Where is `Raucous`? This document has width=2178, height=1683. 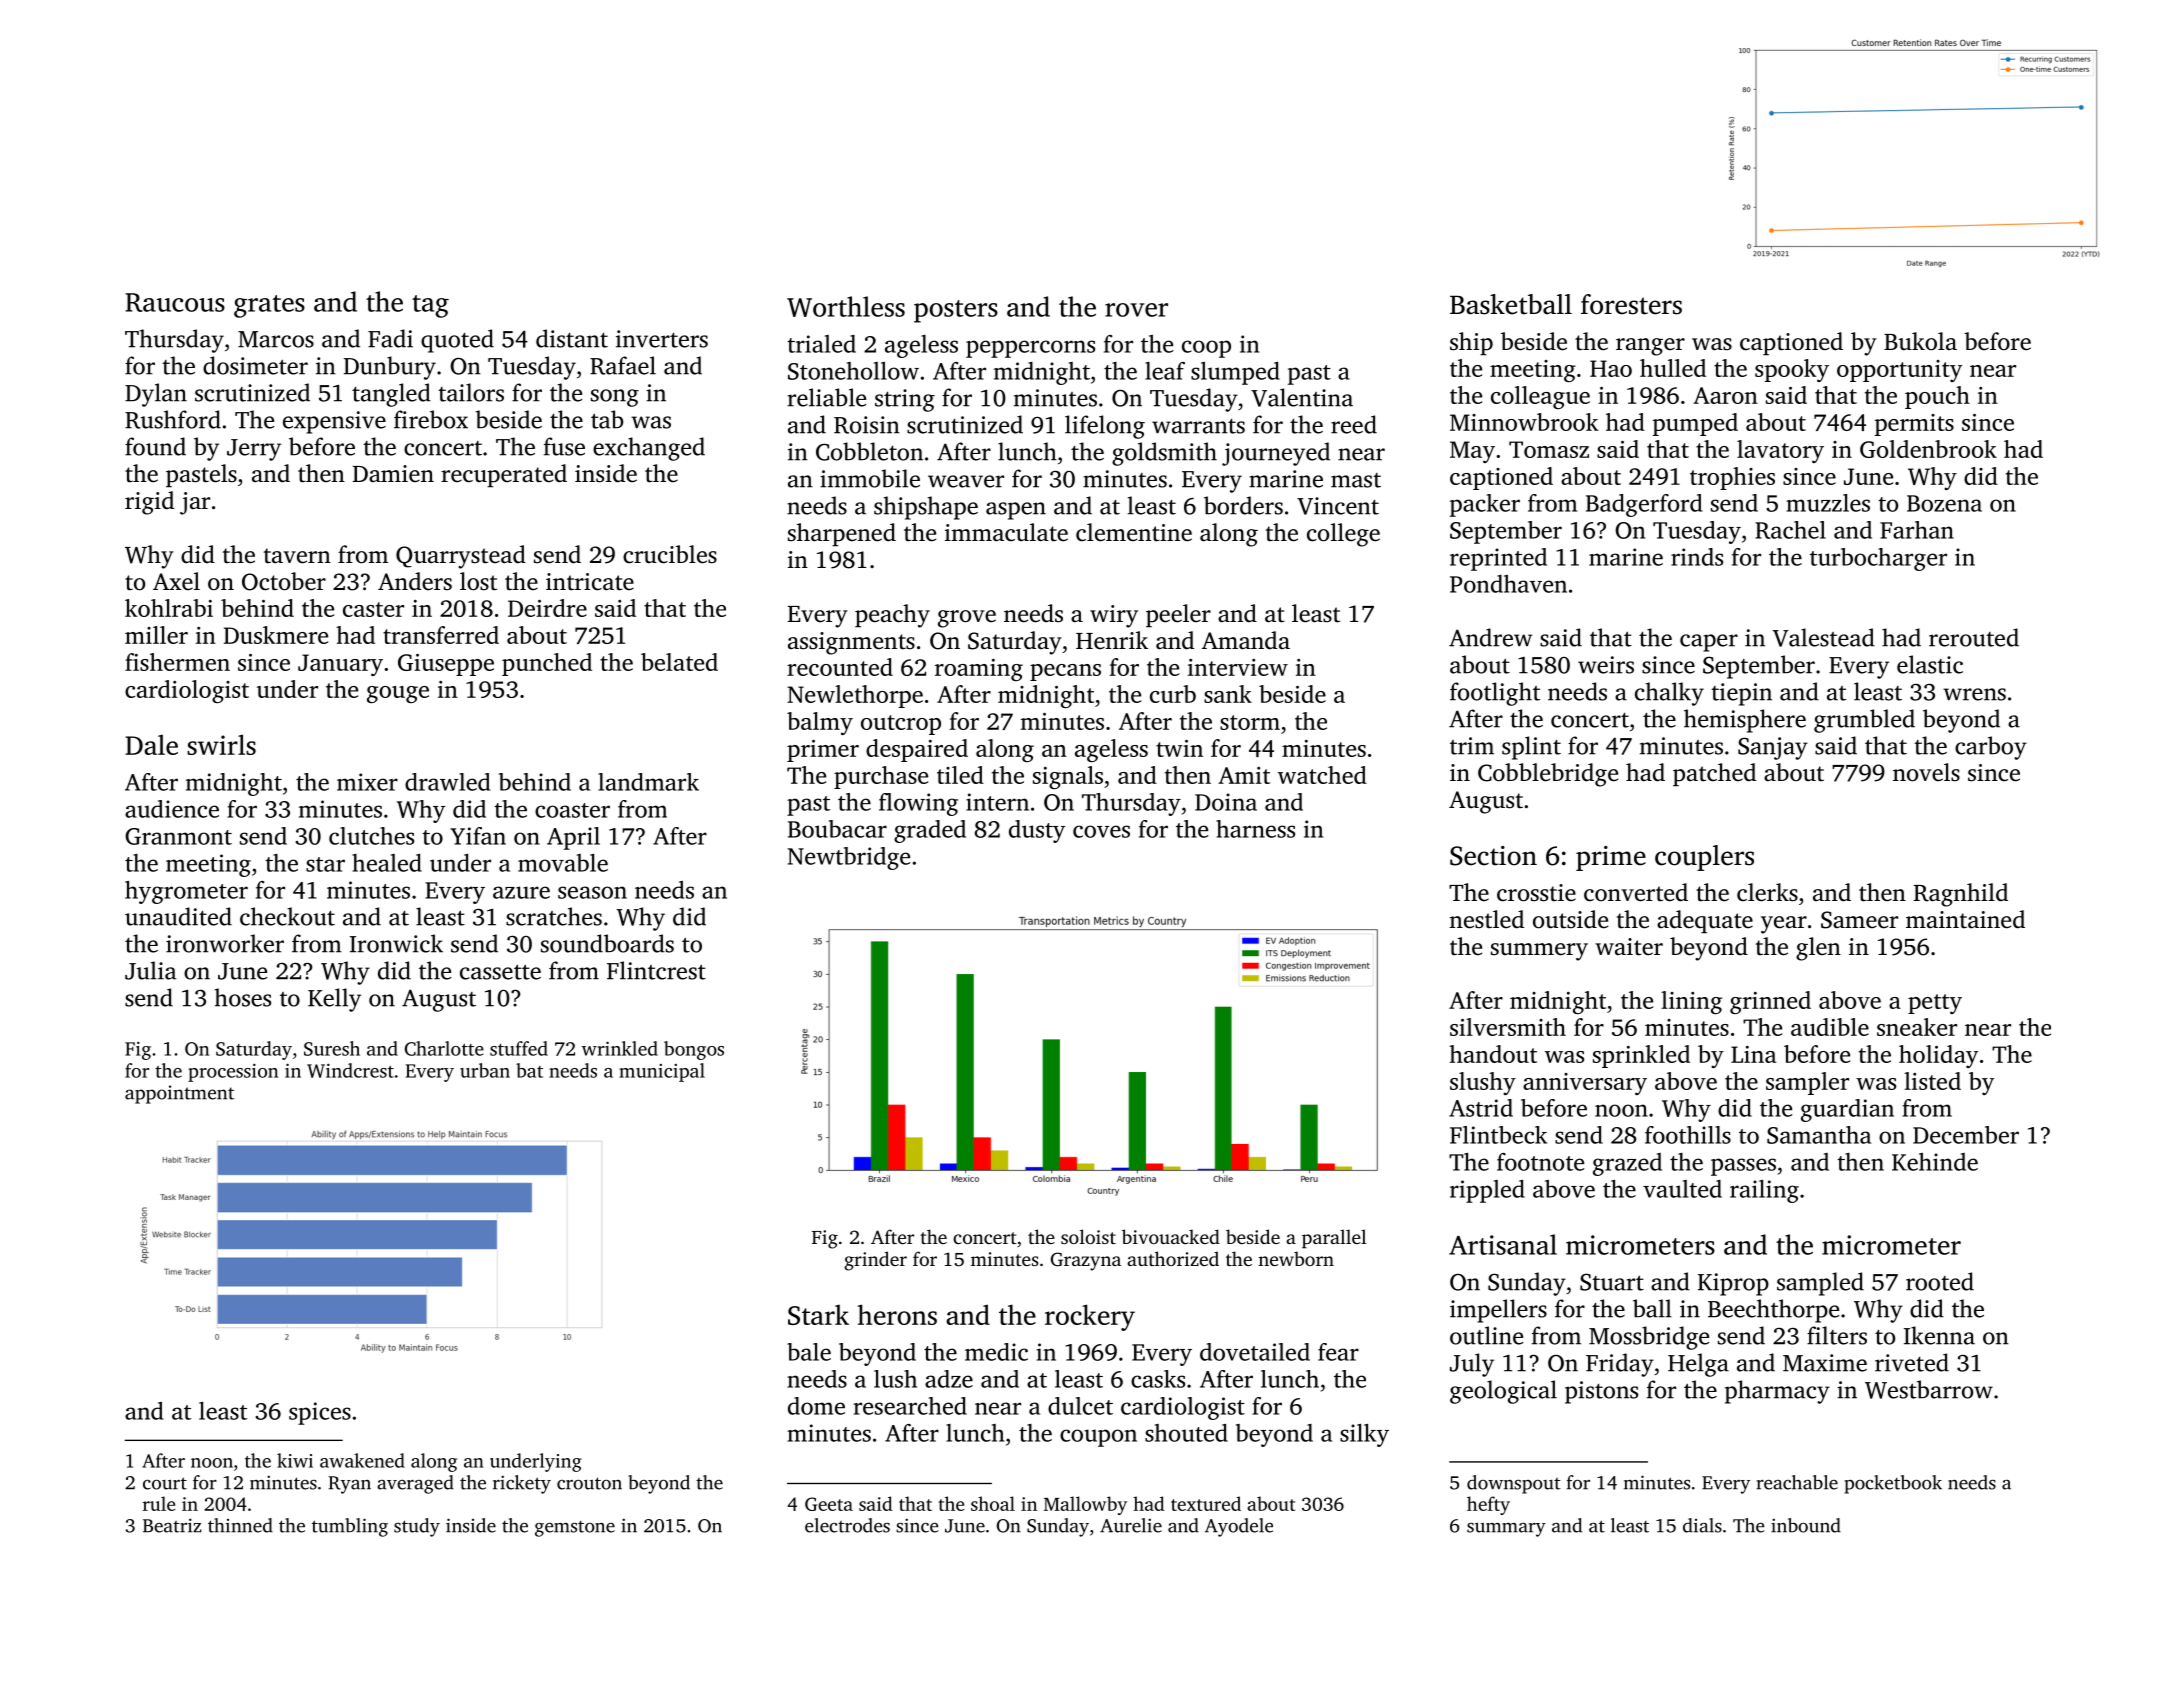 Raucous is located at coordinates (175, 302).
